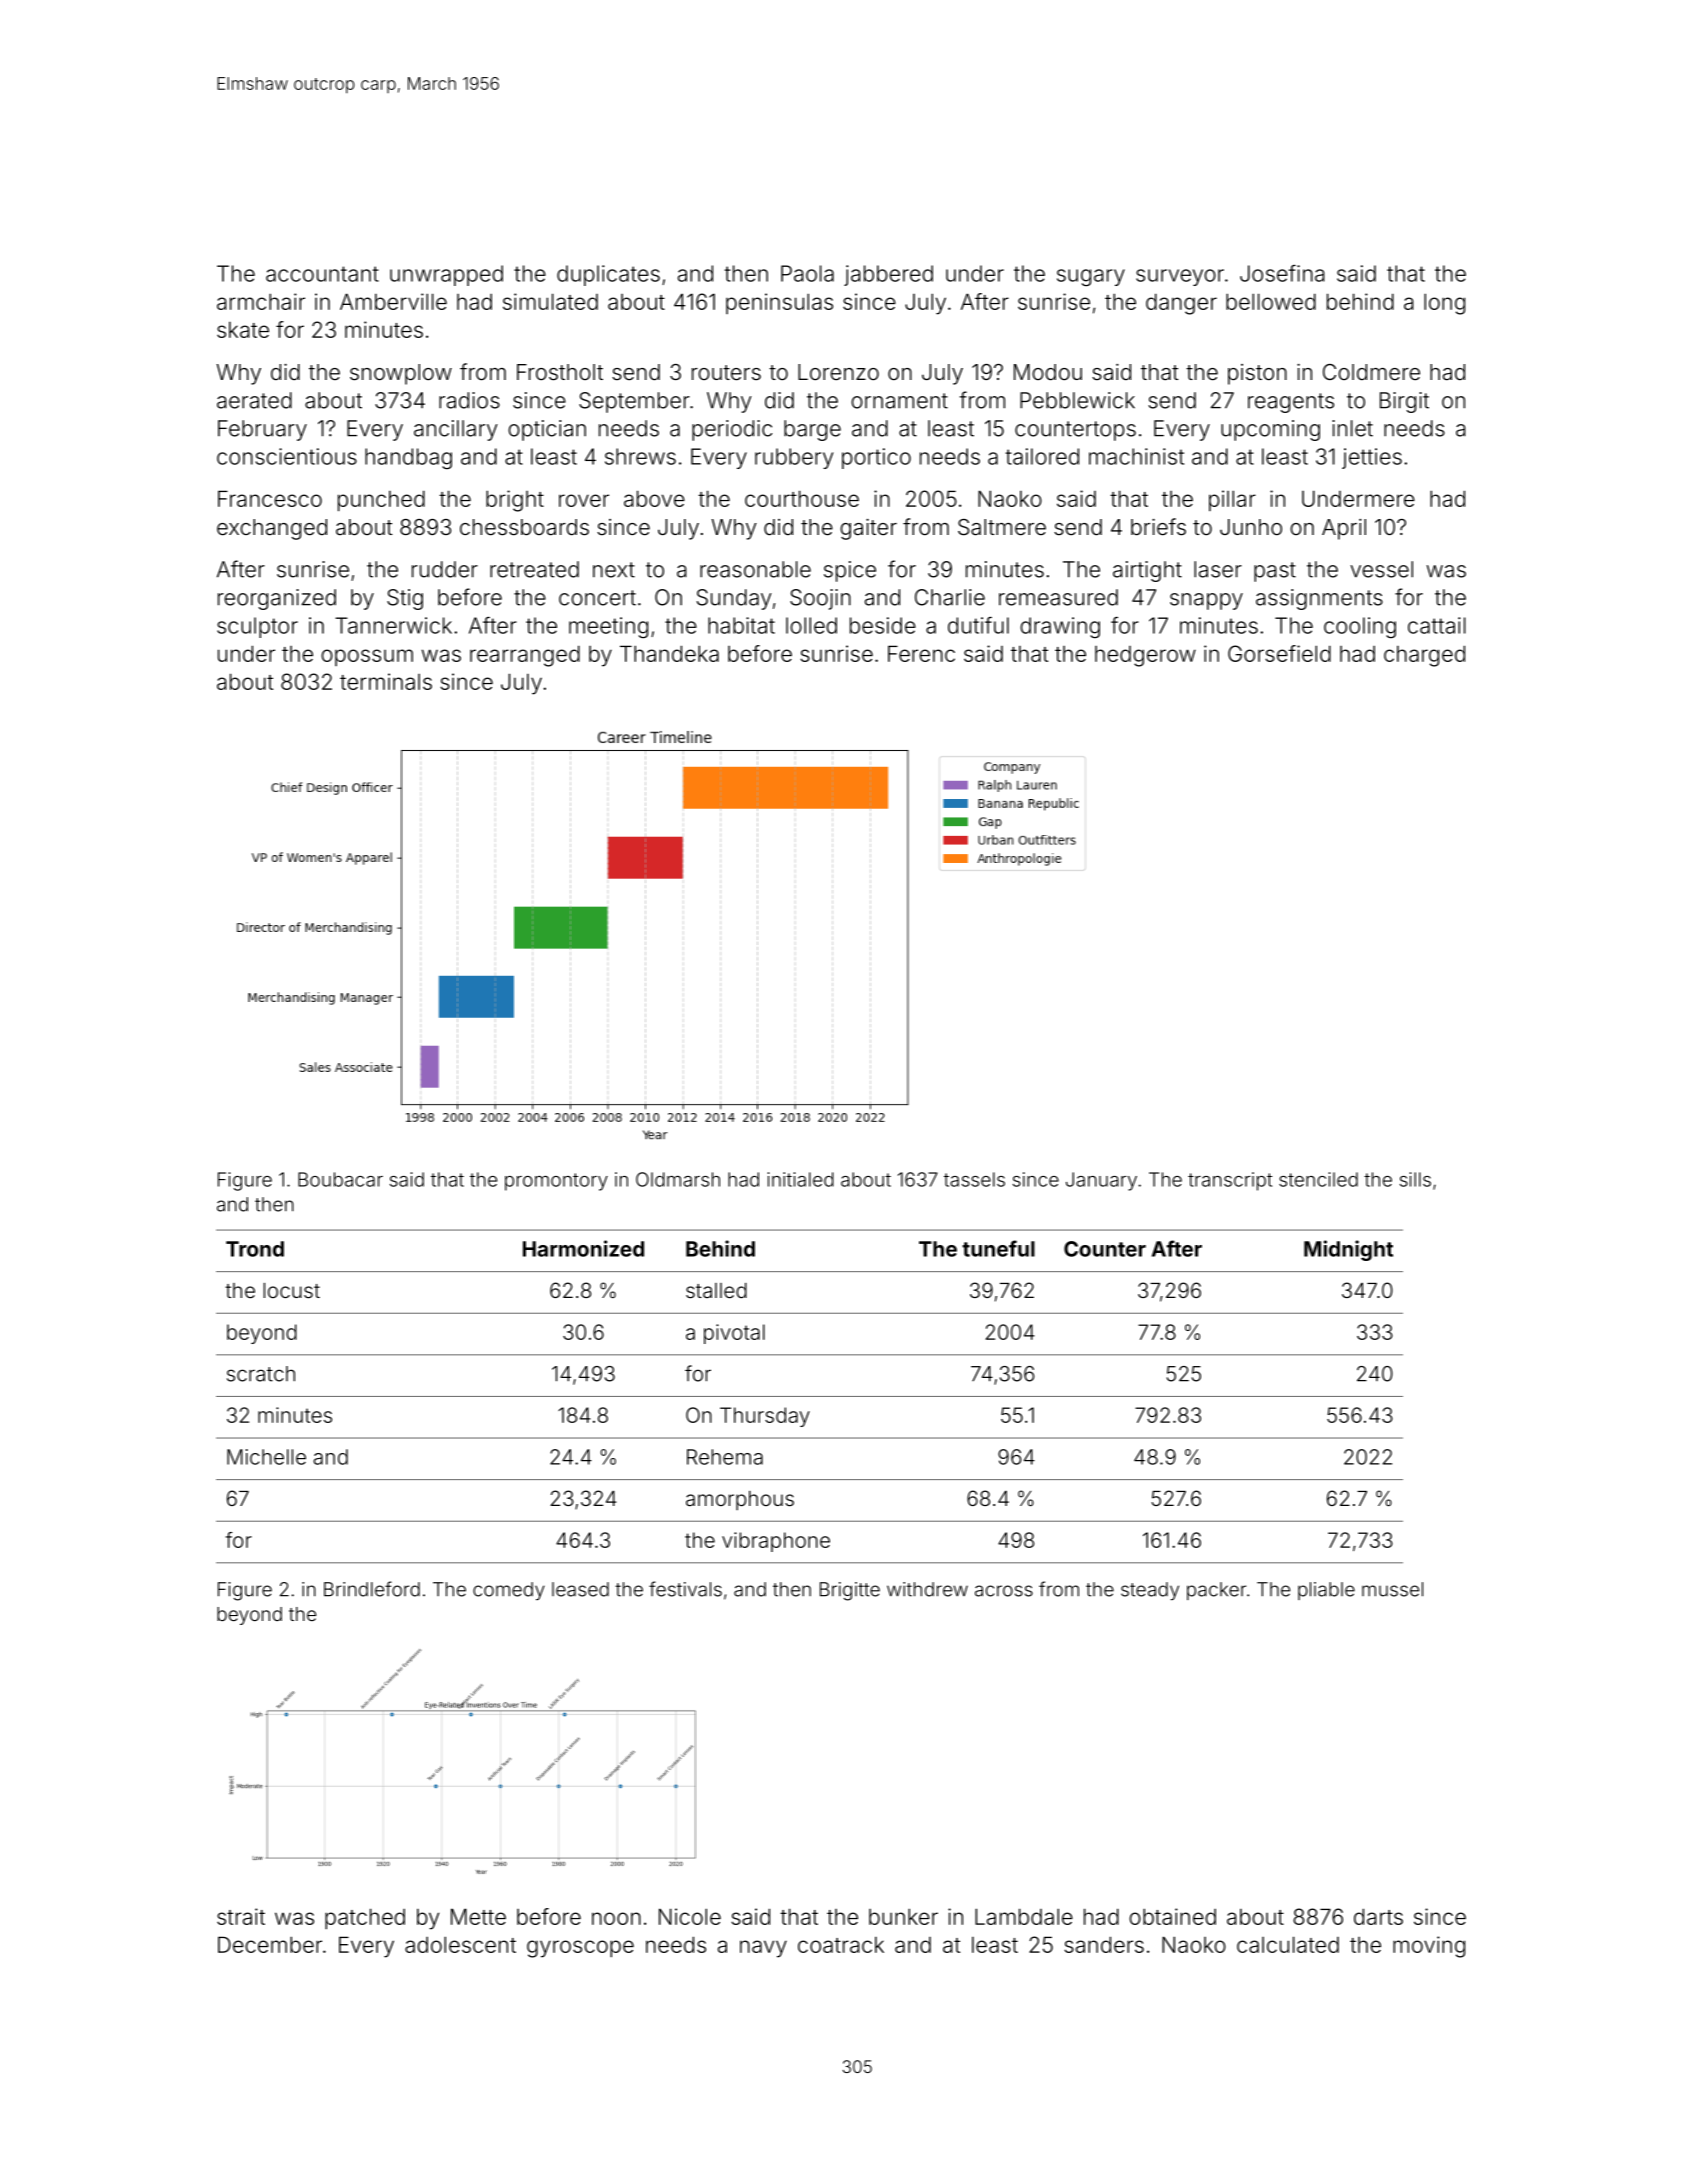 The image size is (1683, 2178). Describe the element at coordinates (386, 681) in the document. I see `terminals` at that location.
